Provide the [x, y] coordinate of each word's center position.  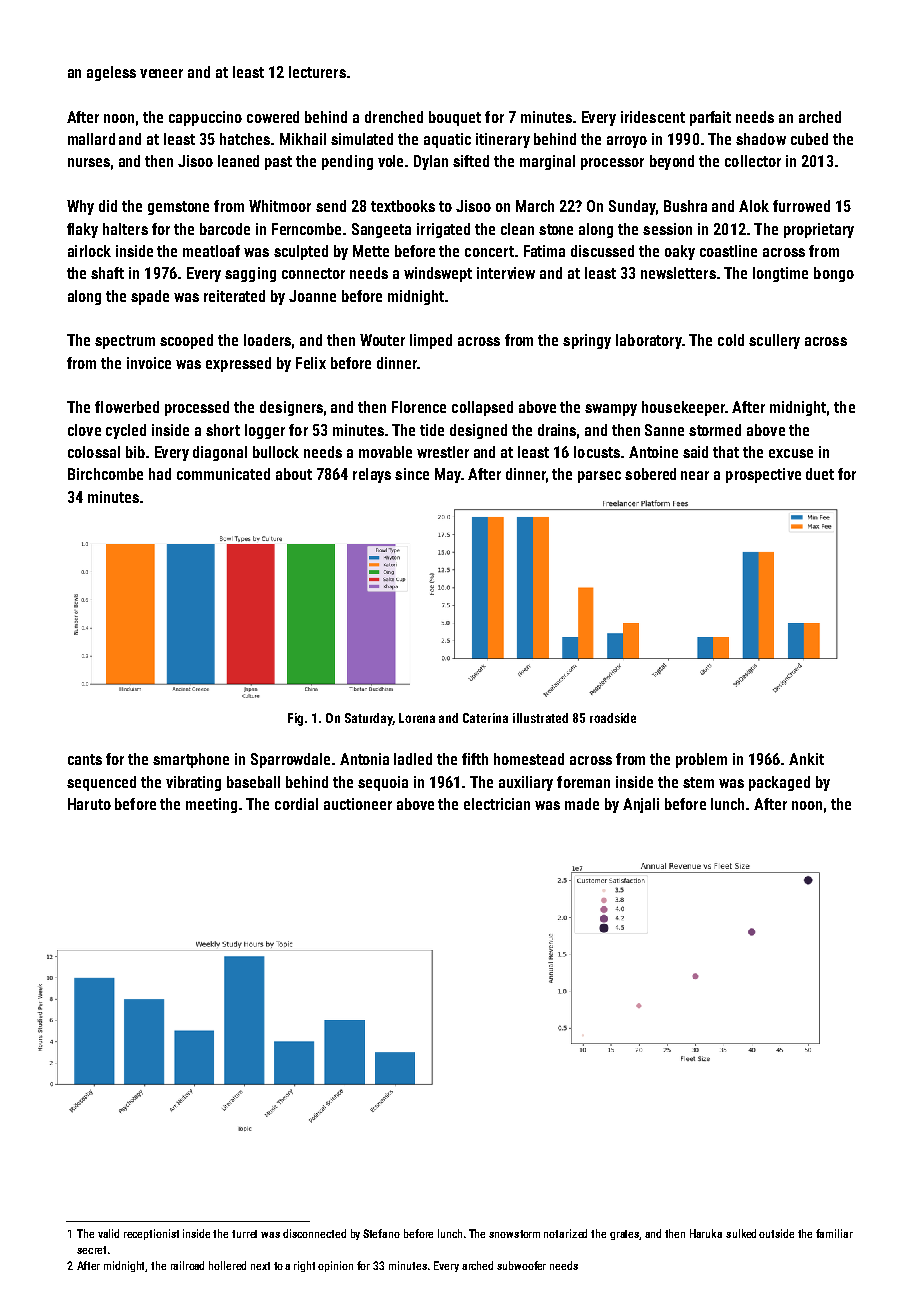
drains [557, 430]
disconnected [314, 1233]
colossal [94, 452]
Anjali [641, 805]
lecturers [317, 72]
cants [85, 759]
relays [372, 475]
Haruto [89, 804]
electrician [497, 804]
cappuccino [205, 118]
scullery [774, 341]
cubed [809, 139]
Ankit [806, 759]
